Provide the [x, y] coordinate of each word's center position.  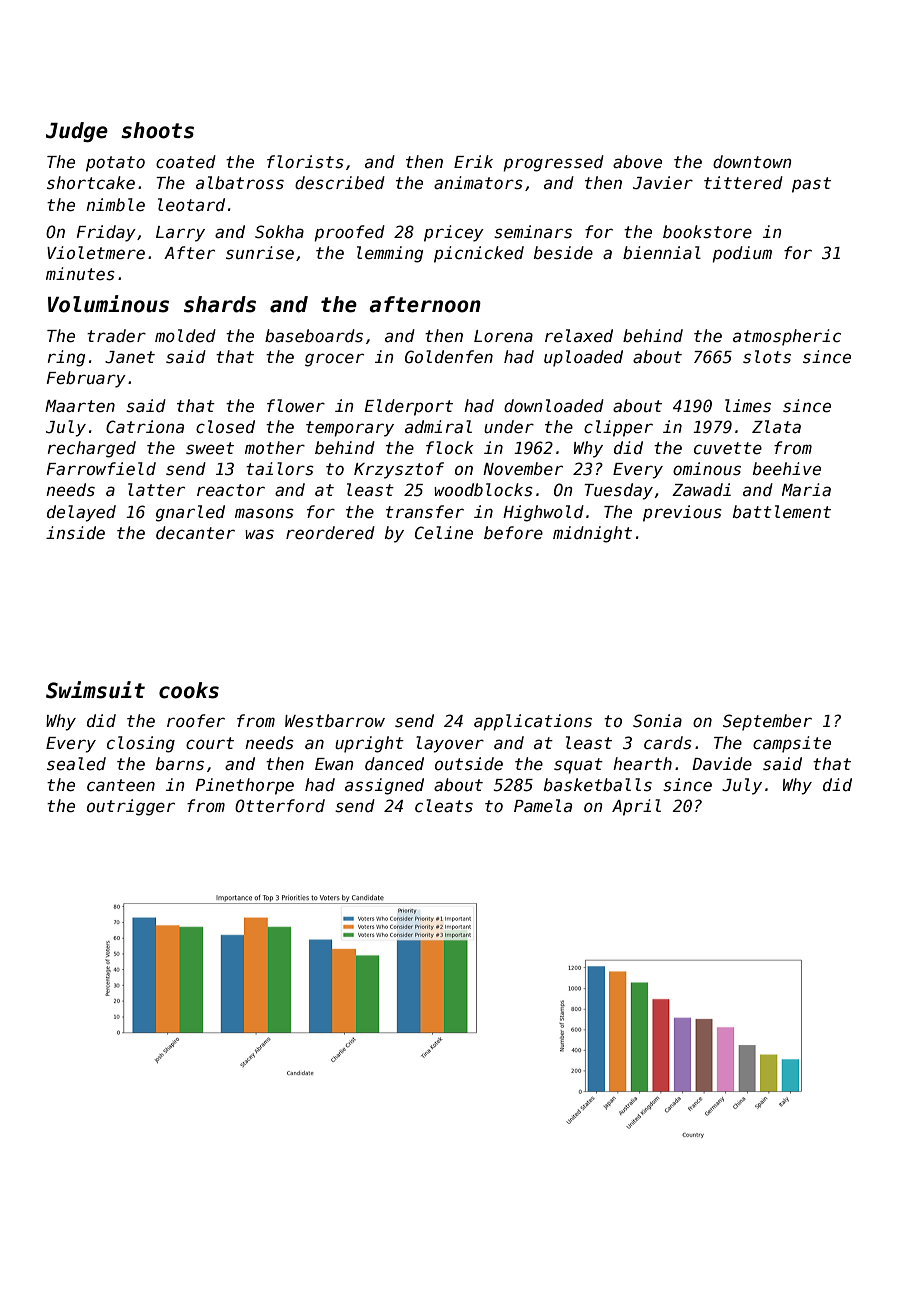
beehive [787, 469]
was [259, 534]
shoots [157, 130]
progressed [553, 163]
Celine [444, 533]
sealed [76, 764]
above [637, 162]
